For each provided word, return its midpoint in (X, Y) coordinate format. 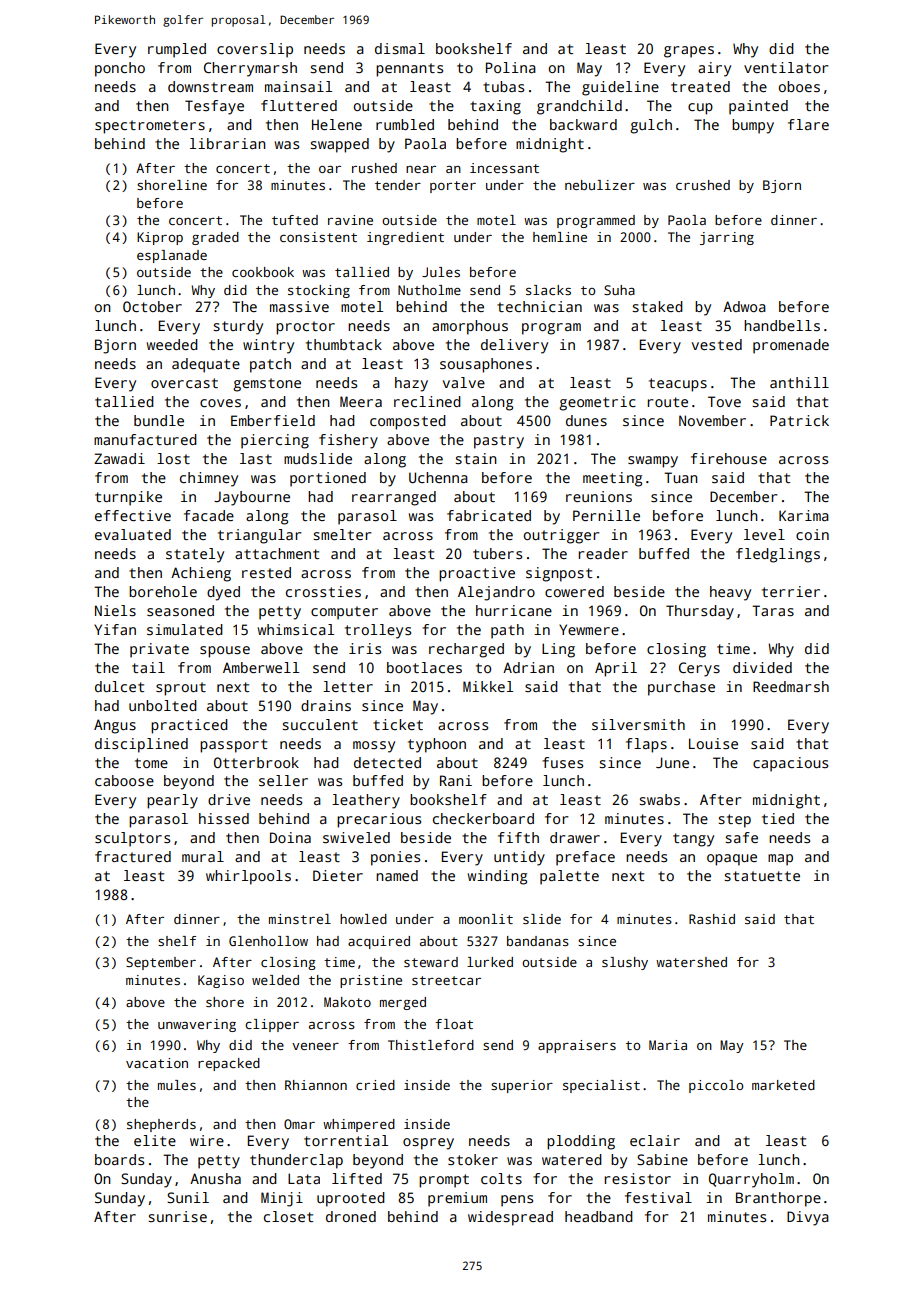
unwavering (197, 1025)
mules (177, 1085)
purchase (681, 688)
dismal (400, 48)
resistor (638, 1178)
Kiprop (160, 238)
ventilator (786, 67)
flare (808, 124)
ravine (350, 220)
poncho (120, 69)
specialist (601, 1086)
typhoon (437, 745)
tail (148, 667)
